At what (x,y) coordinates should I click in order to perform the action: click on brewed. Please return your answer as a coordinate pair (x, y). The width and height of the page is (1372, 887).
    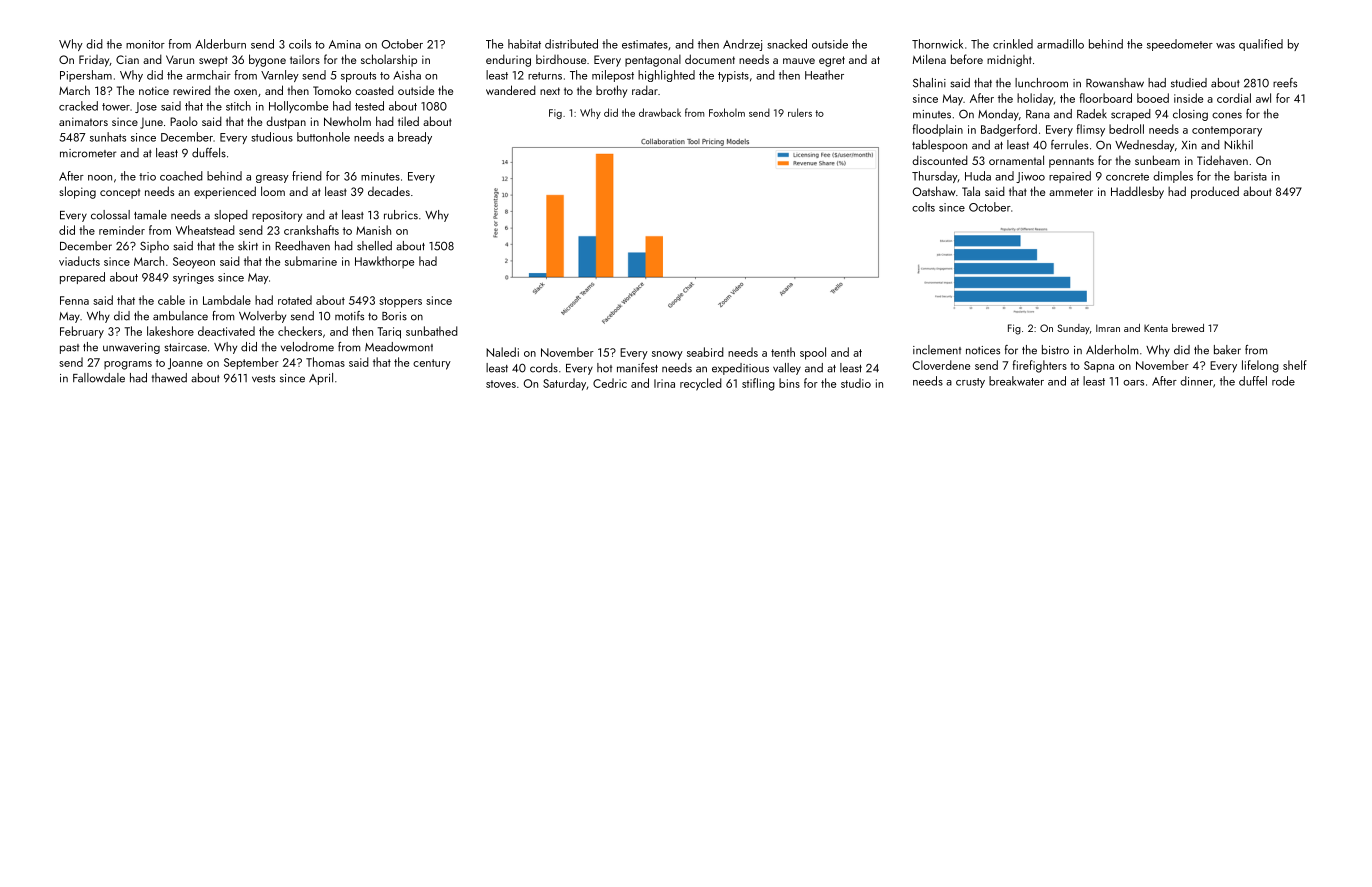
    Looking at the image, I should click on (1188, 328).
